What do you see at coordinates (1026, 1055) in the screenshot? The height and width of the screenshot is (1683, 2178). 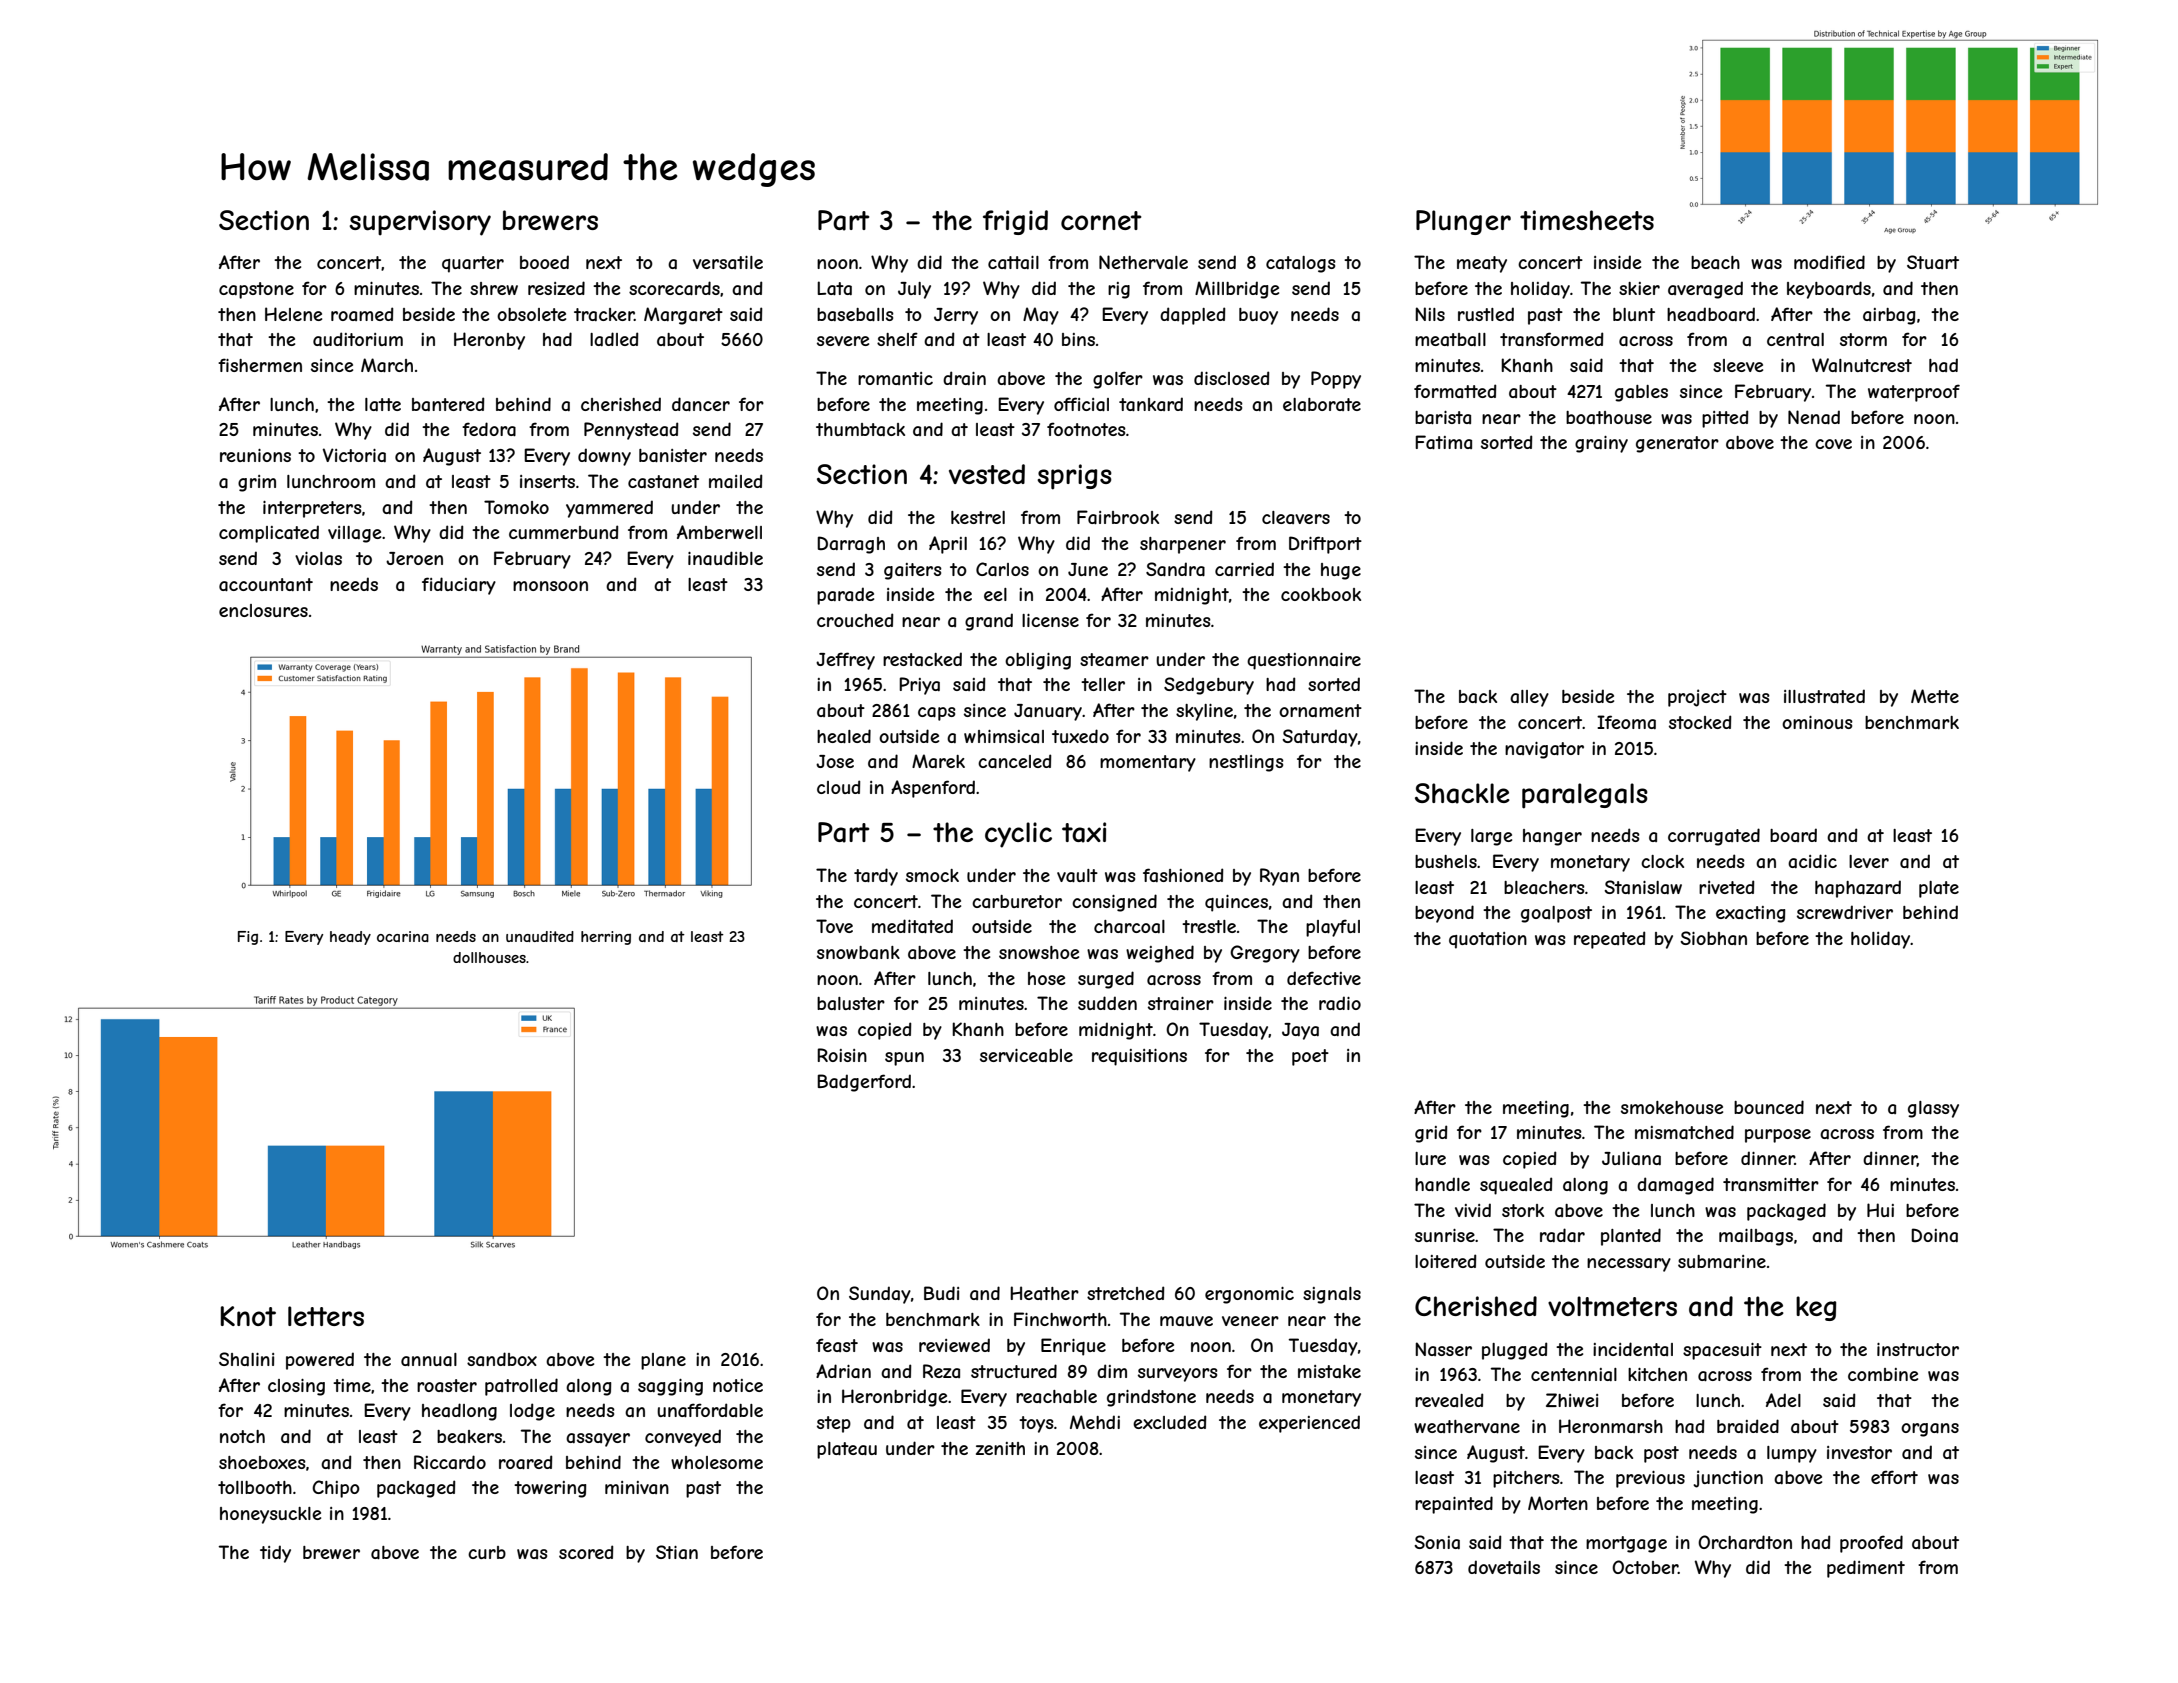 I see `serviceable` at bounding box center [1026, 1055].
